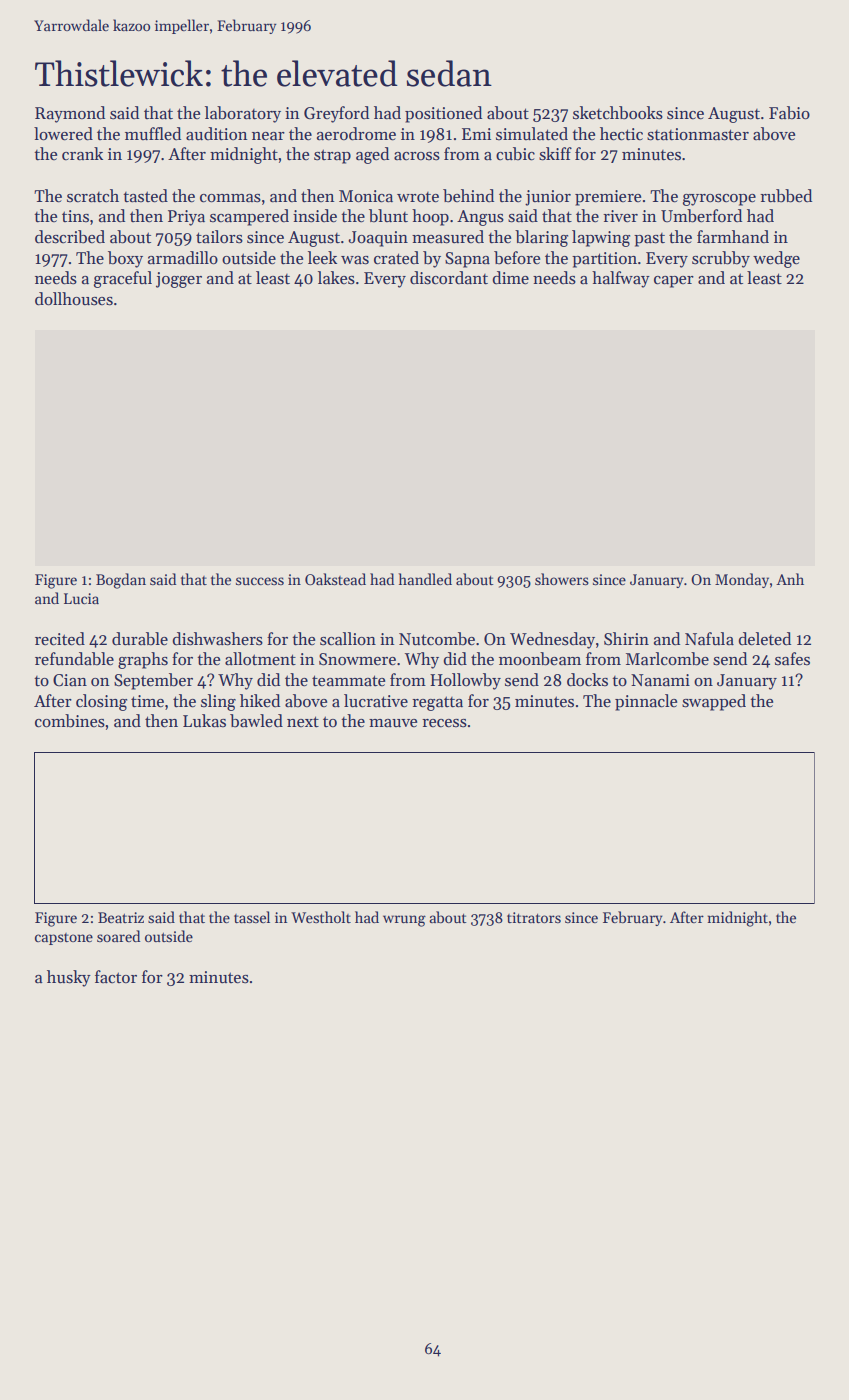 The image size is (849, 1400). I want to click on dime, so click(511, 278).
